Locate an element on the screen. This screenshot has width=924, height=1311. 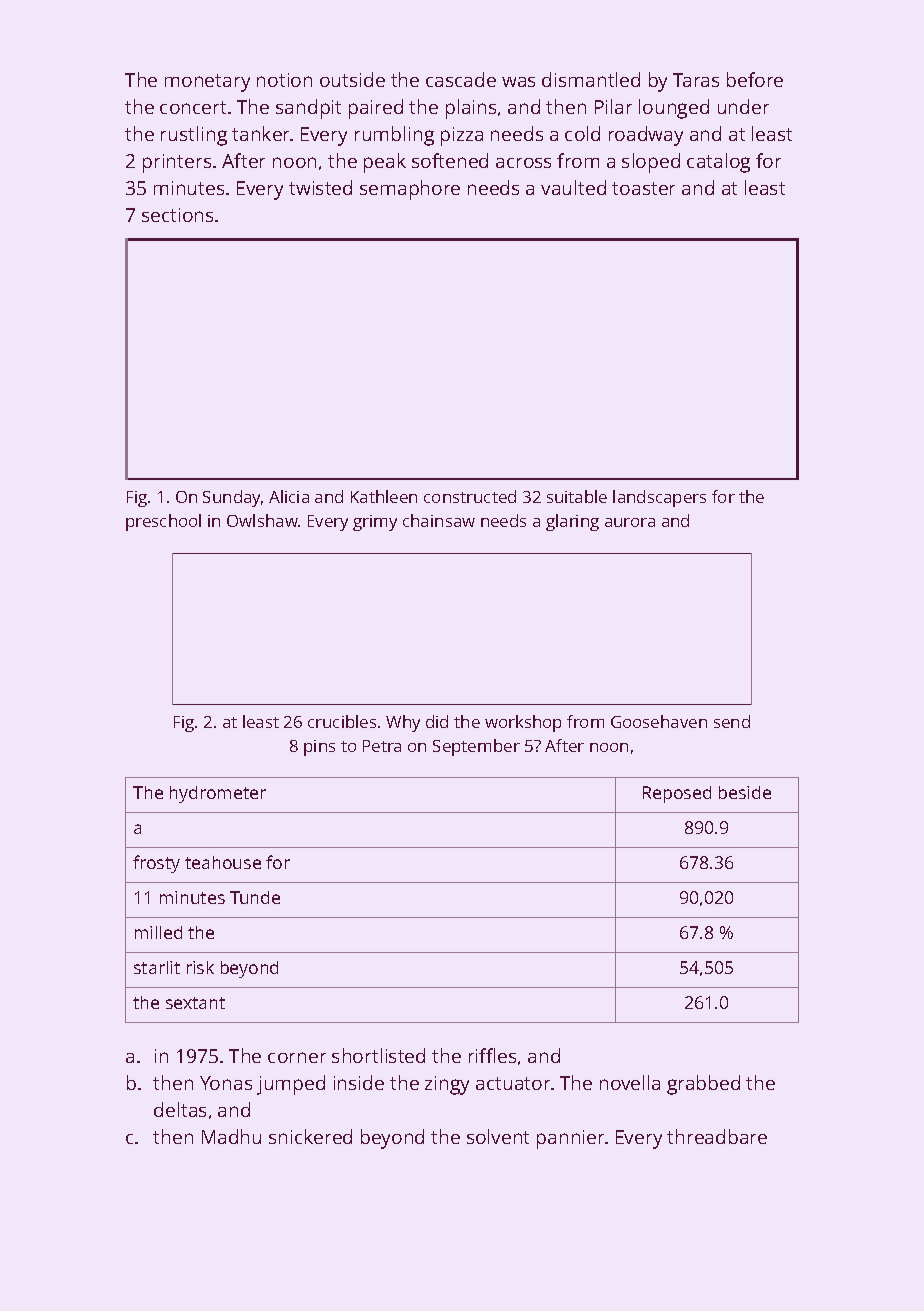
Kathleen is located at coordinates (384, 496).
